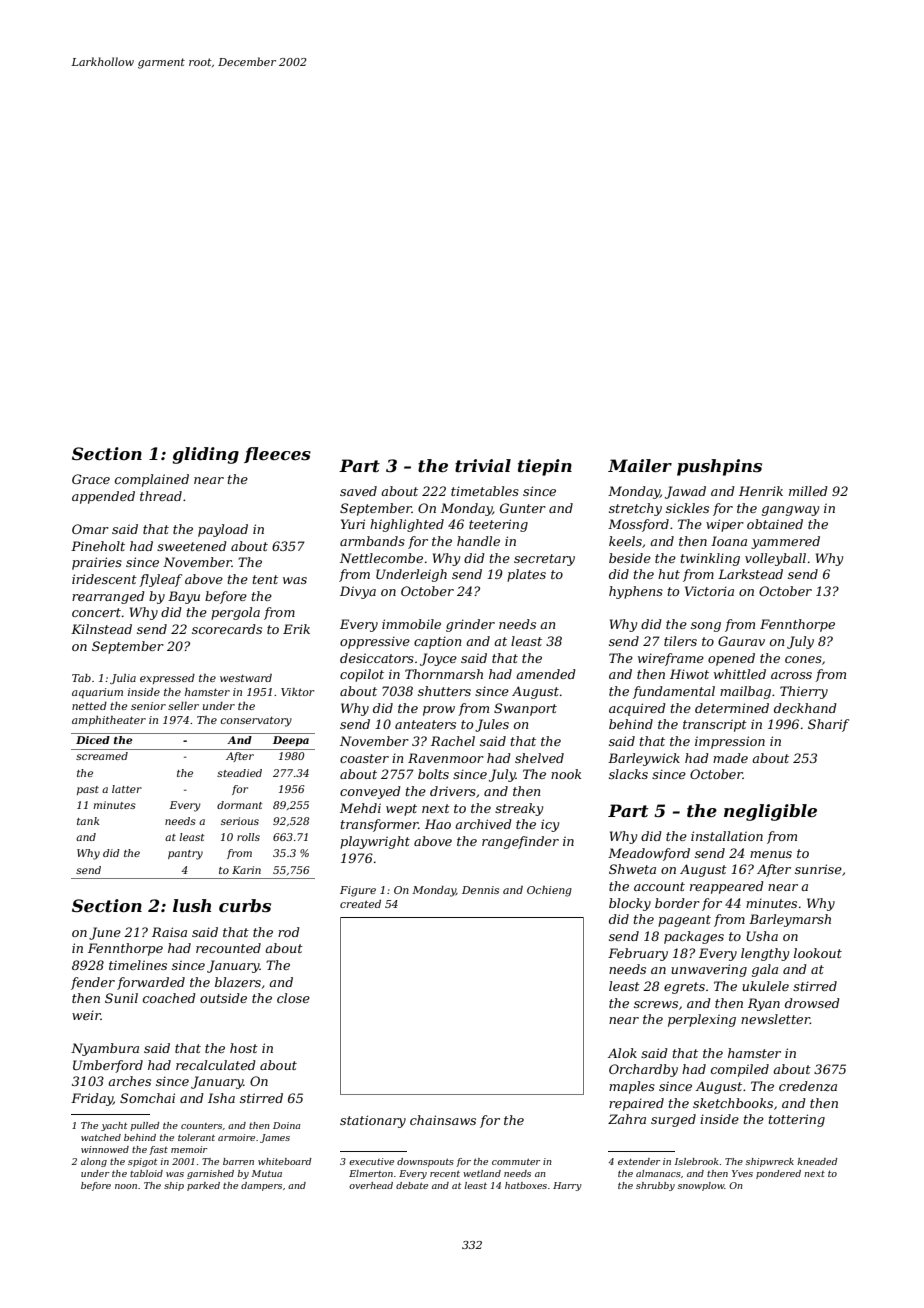  What do you see at coordinates (221, 1098) in the screenshot?
I see `Isha` at bounding box center [221, 1098].
